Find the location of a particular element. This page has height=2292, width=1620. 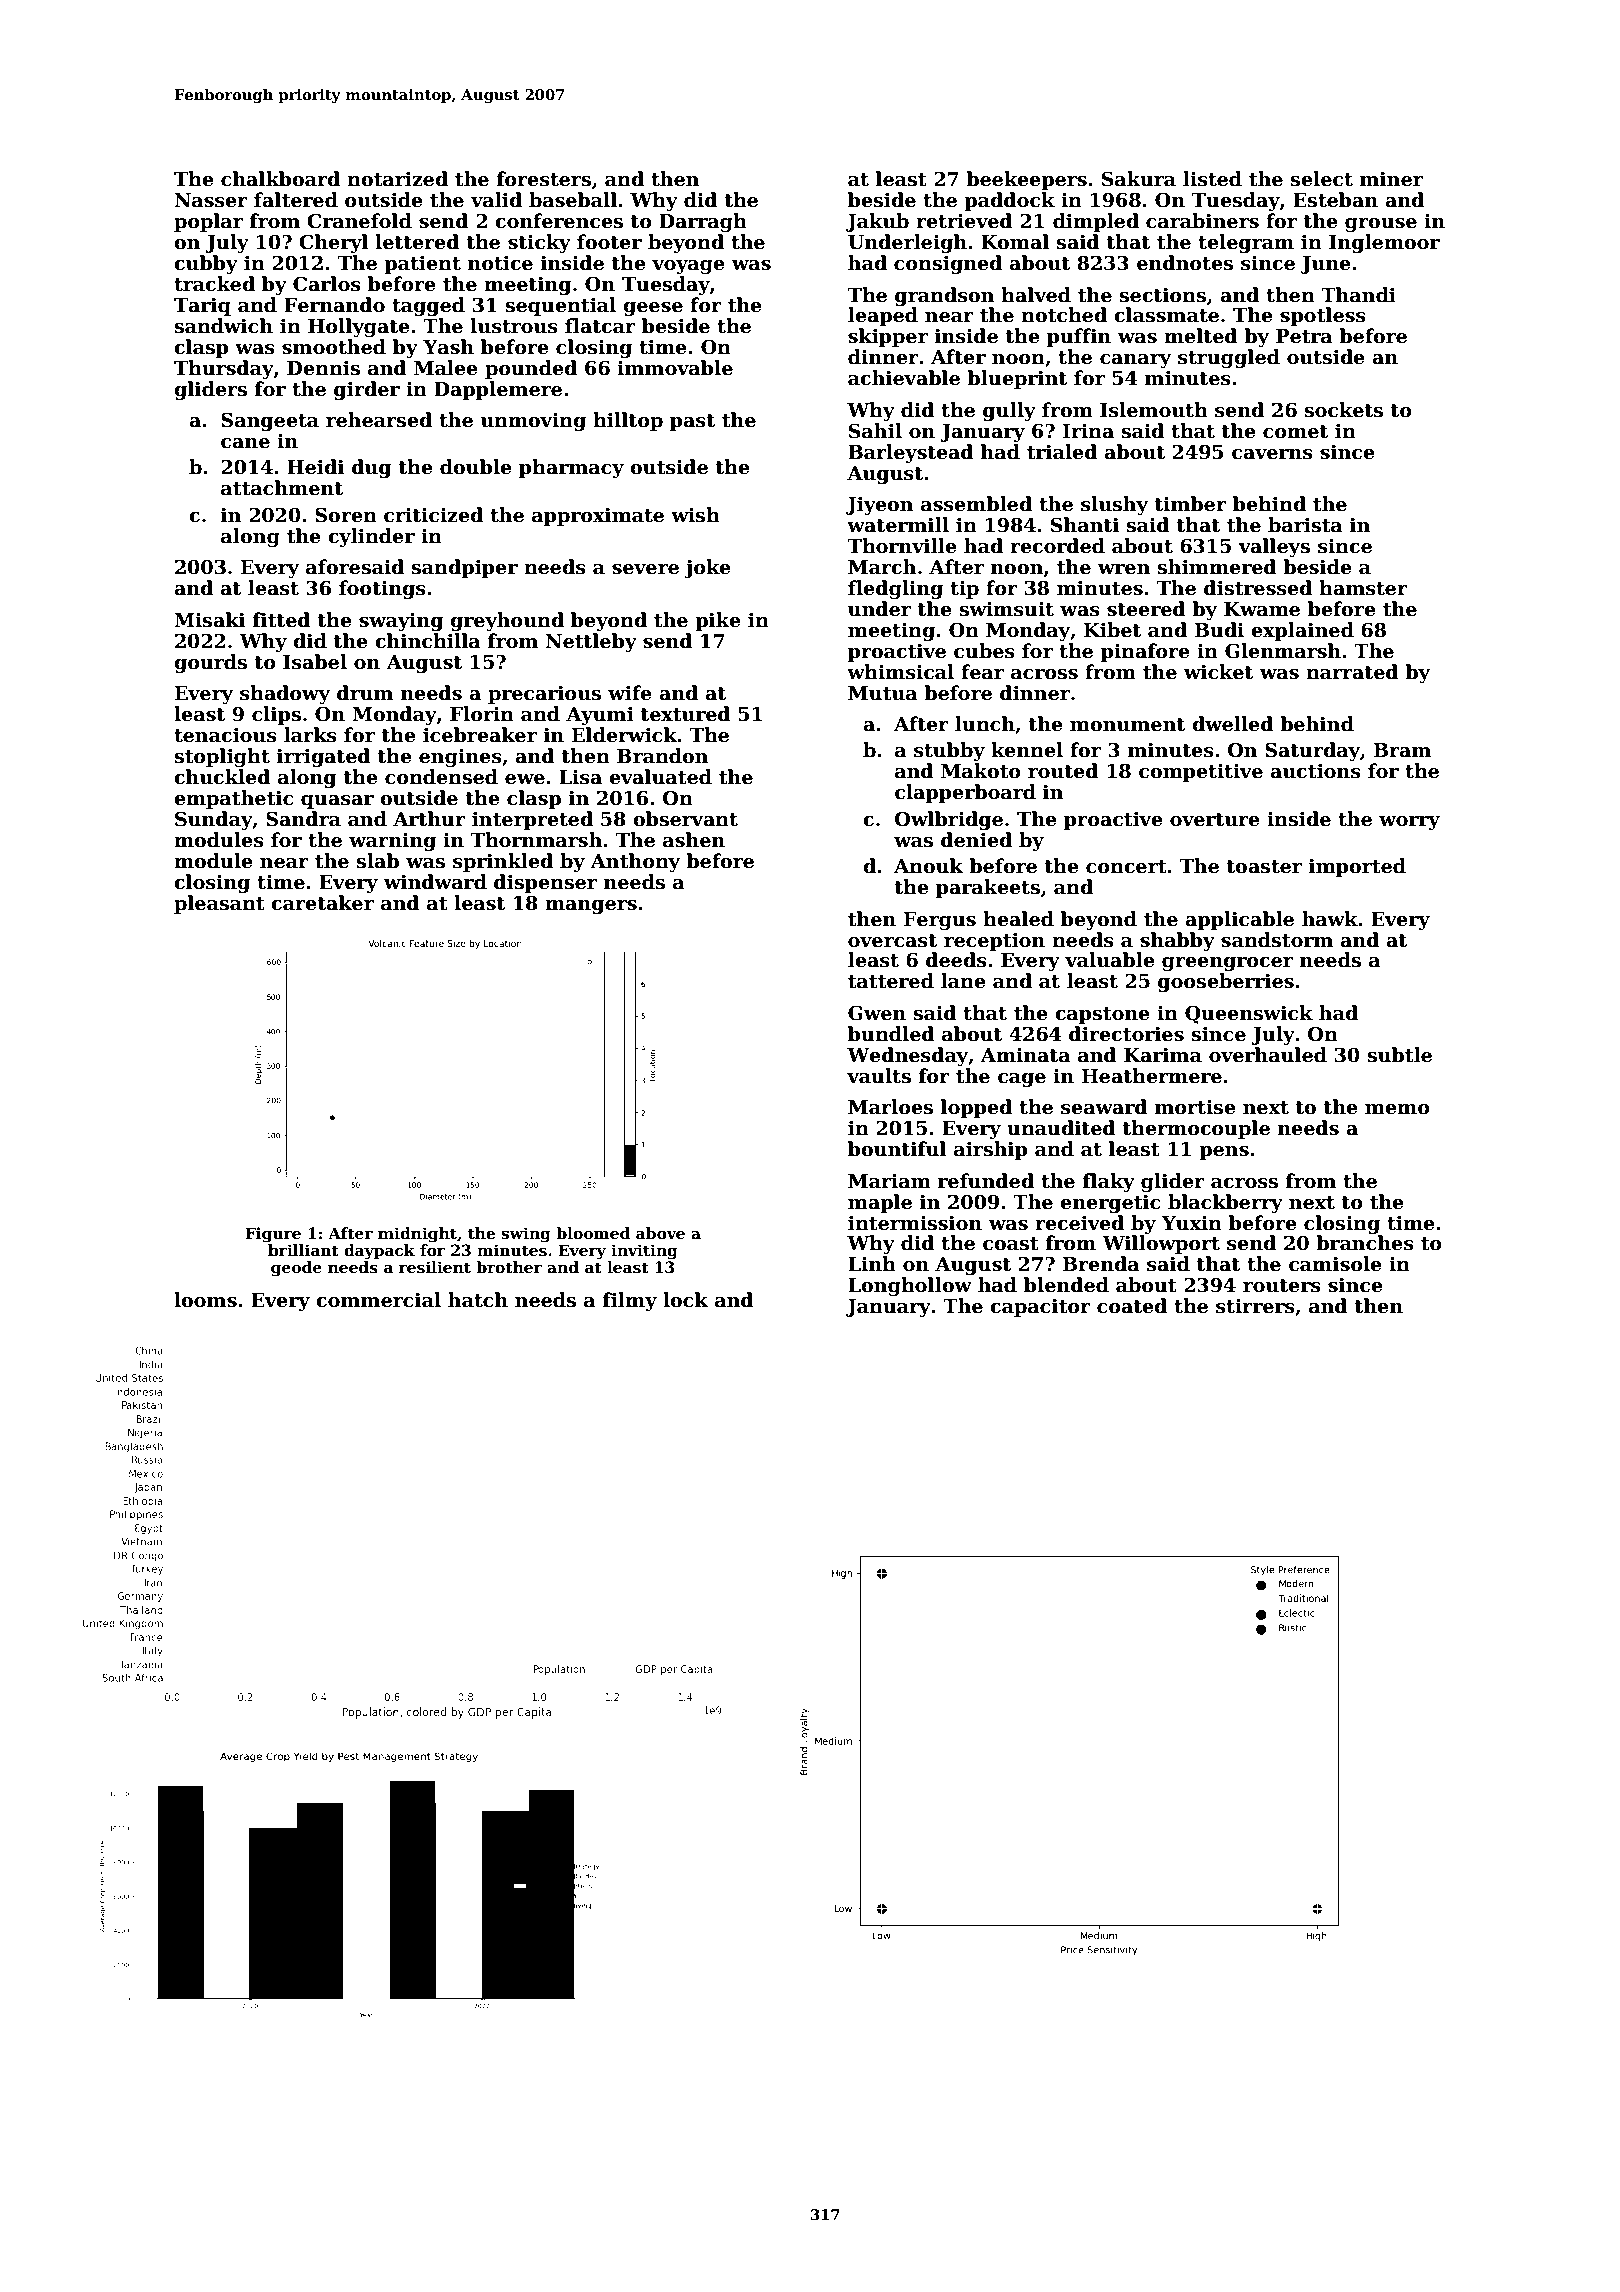

brilliant is located at coordinates (303, 1250).
